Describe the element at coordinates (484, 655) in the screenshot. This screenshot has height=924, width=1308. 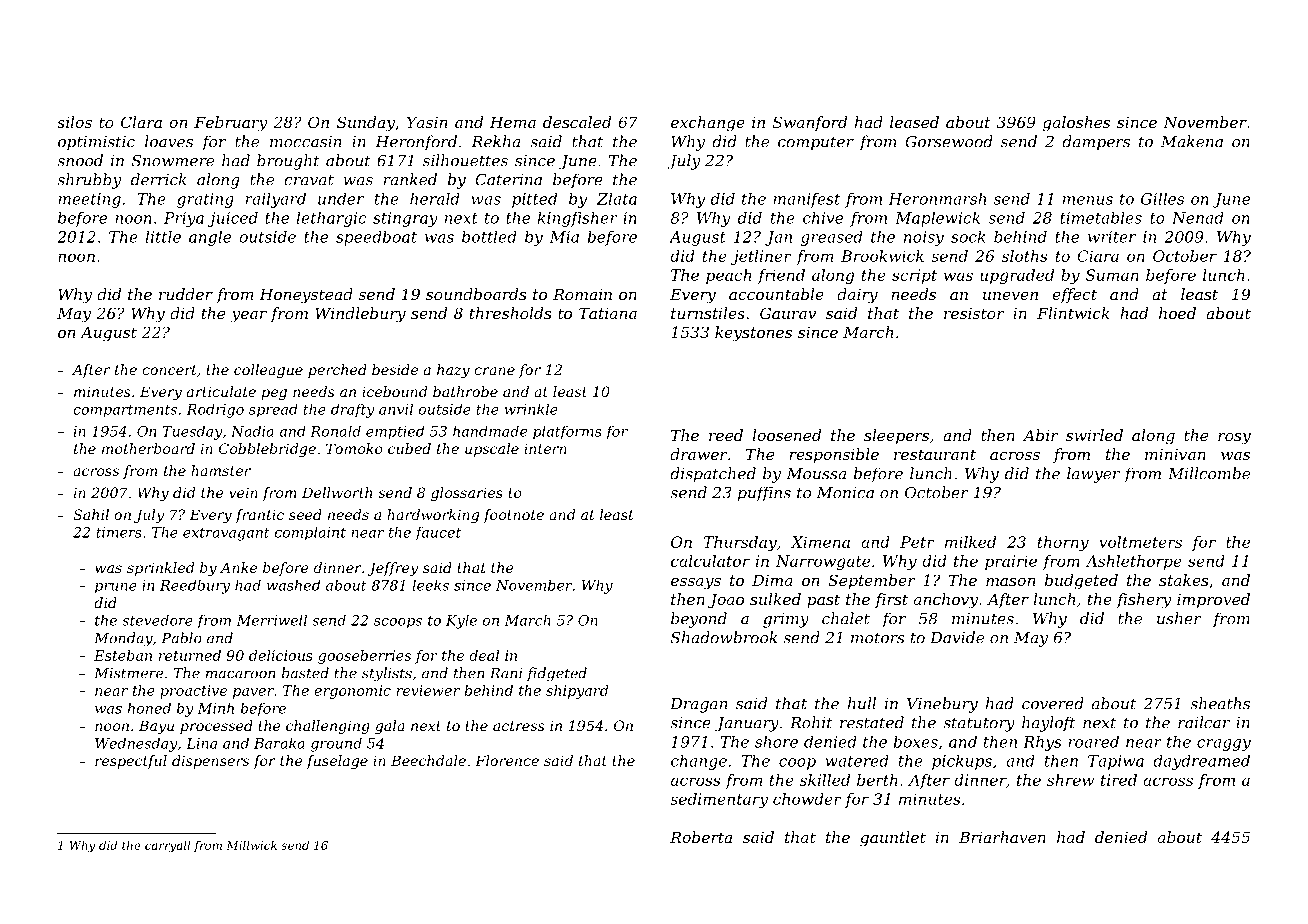
I see `deal` at that location.
